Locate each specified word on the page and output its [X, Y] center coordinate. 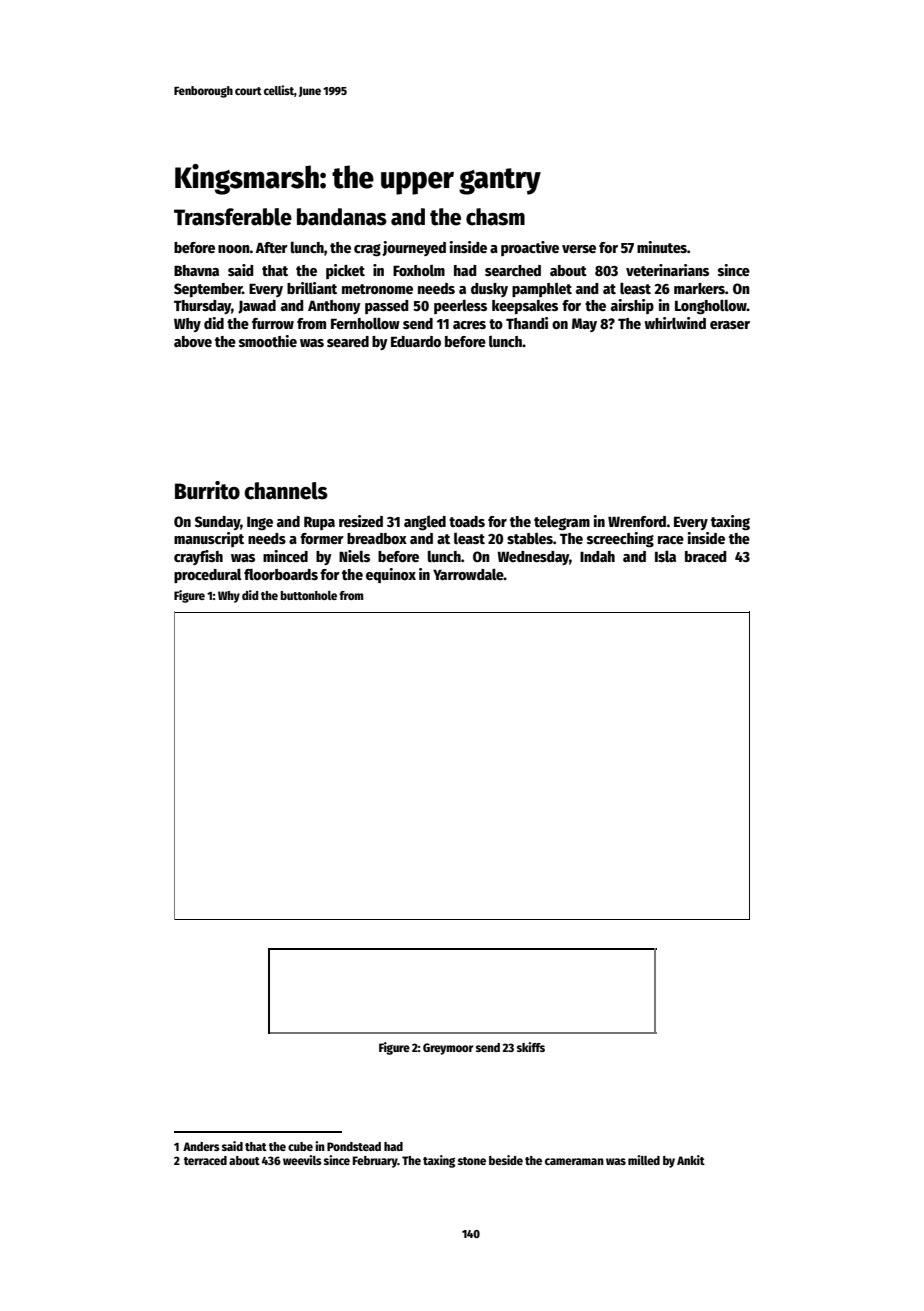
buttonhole [308, 595]
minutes [662, 247]
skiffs [531, 1047]
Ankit [691, 1160]
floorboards [281, 574]
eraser [730, 325]
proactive [530, 248]
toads [467, 521]
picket [345, 271]
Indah [597, 556]
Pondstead [354, 1146]
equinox [391, 575]
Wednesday [533, 558]
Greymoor [448, 1049]
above [193, 341]
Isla [665, 556]
